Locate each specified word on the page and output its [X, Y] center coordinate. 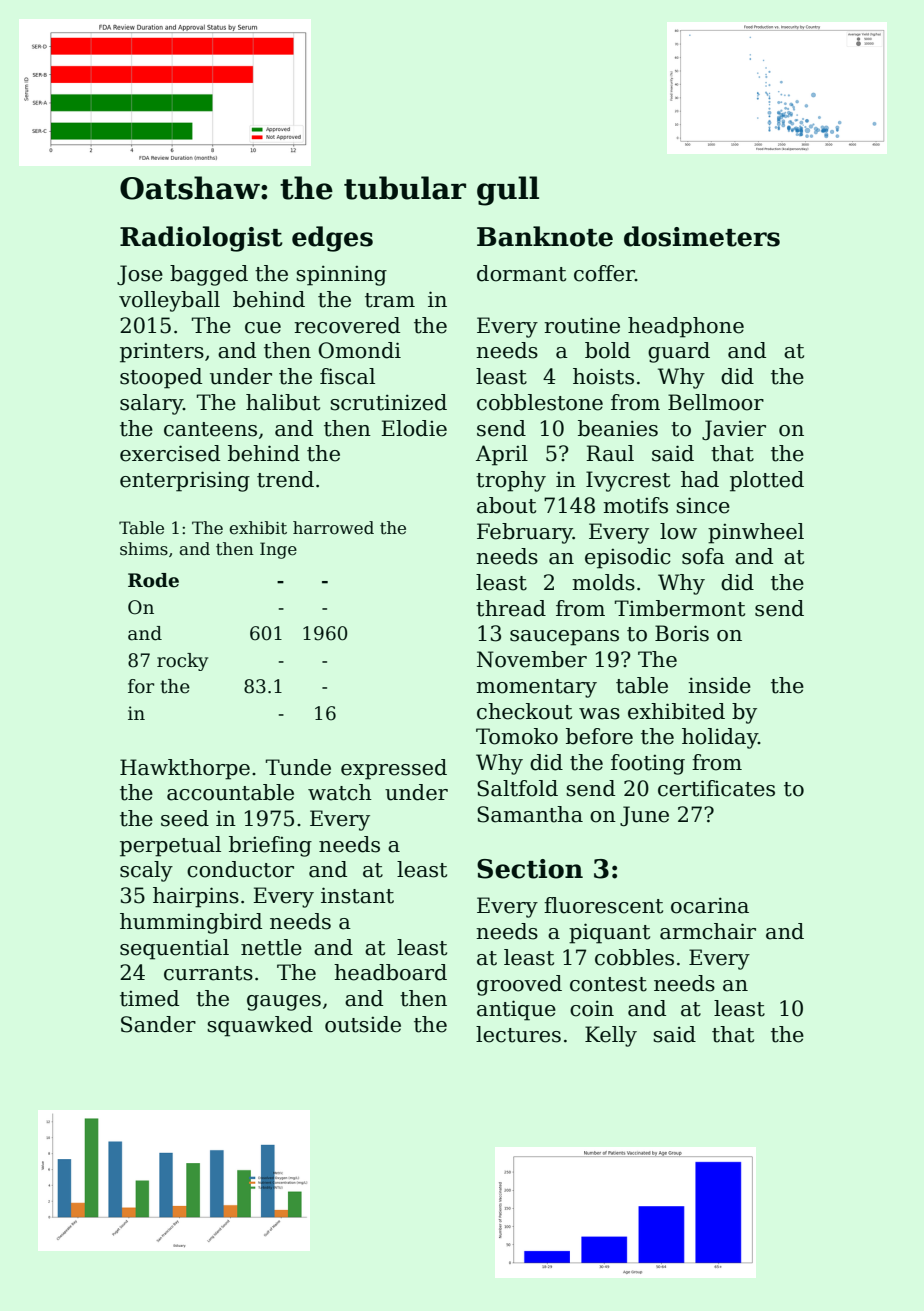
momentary [536, 688]
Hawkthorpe [185, 769]
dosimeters [702, 236]
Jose [140, 275]
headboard [390, 972]
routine [582, 325]
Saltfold [517, 788]
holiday [720, 738]
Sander [158, 1024]
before [599, 736]
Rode [153, 580]
